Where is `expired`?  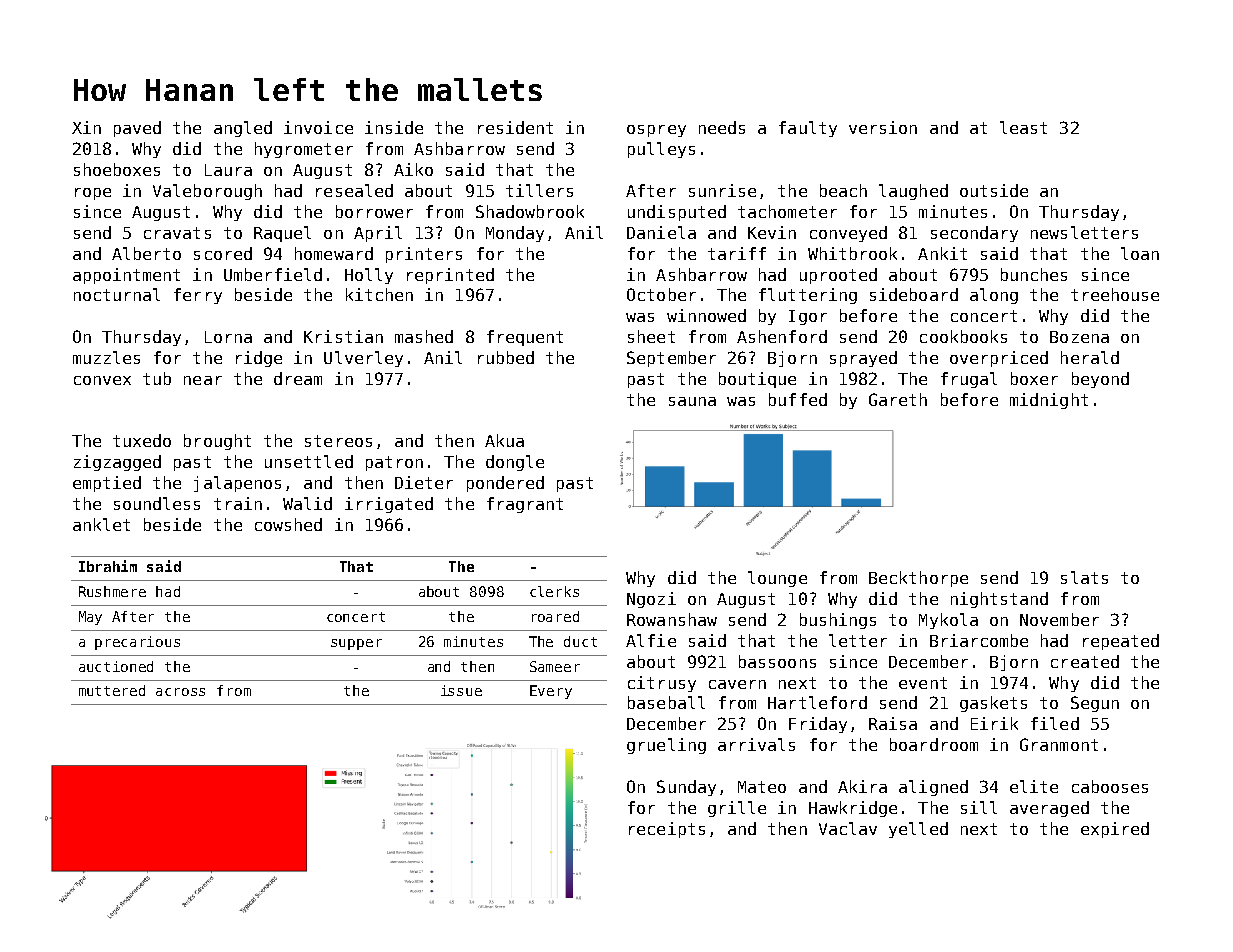
expired is located at coordinates (1115, 830).
